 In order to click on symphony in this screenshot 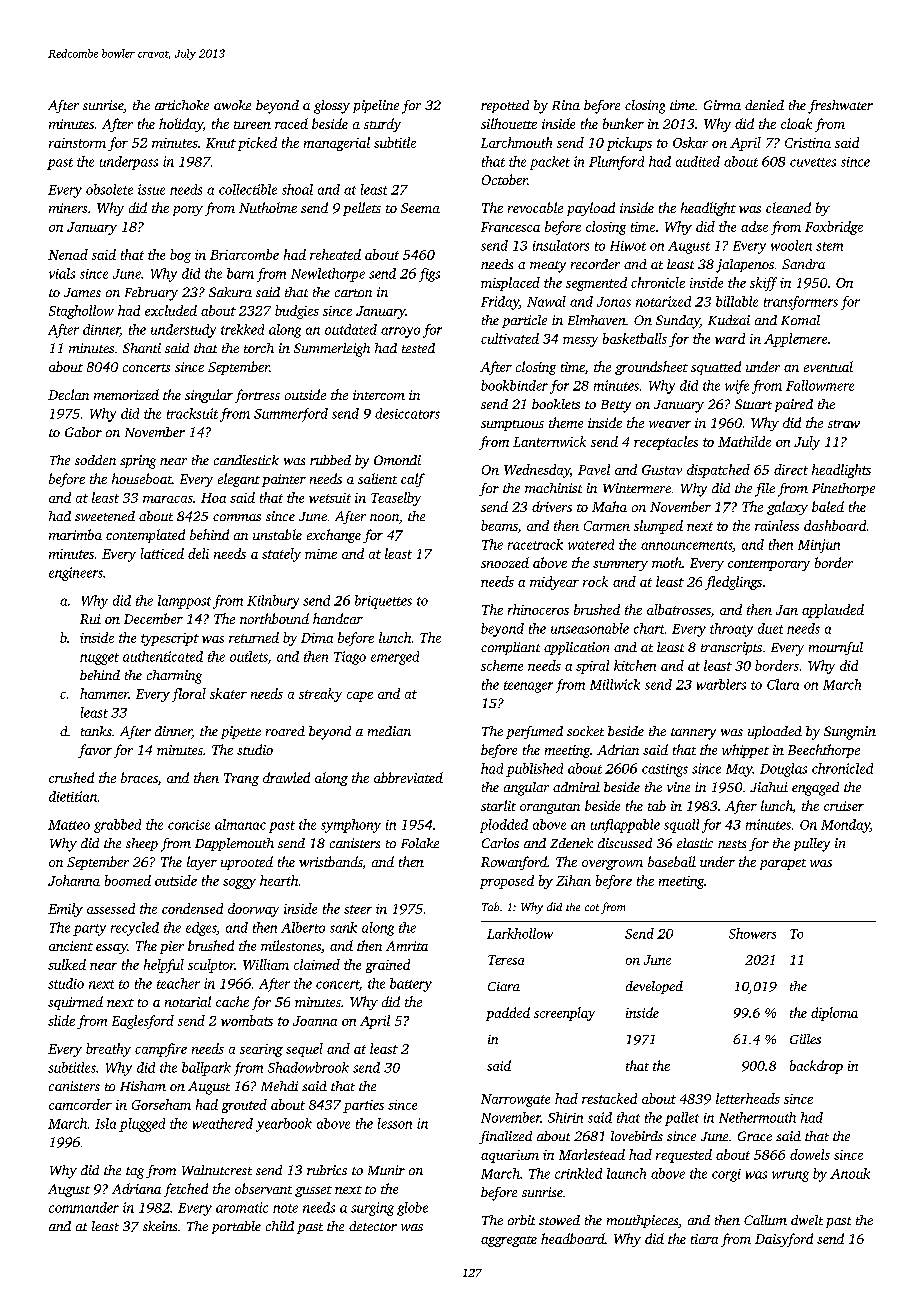, I will do `click(351, 826)`.
